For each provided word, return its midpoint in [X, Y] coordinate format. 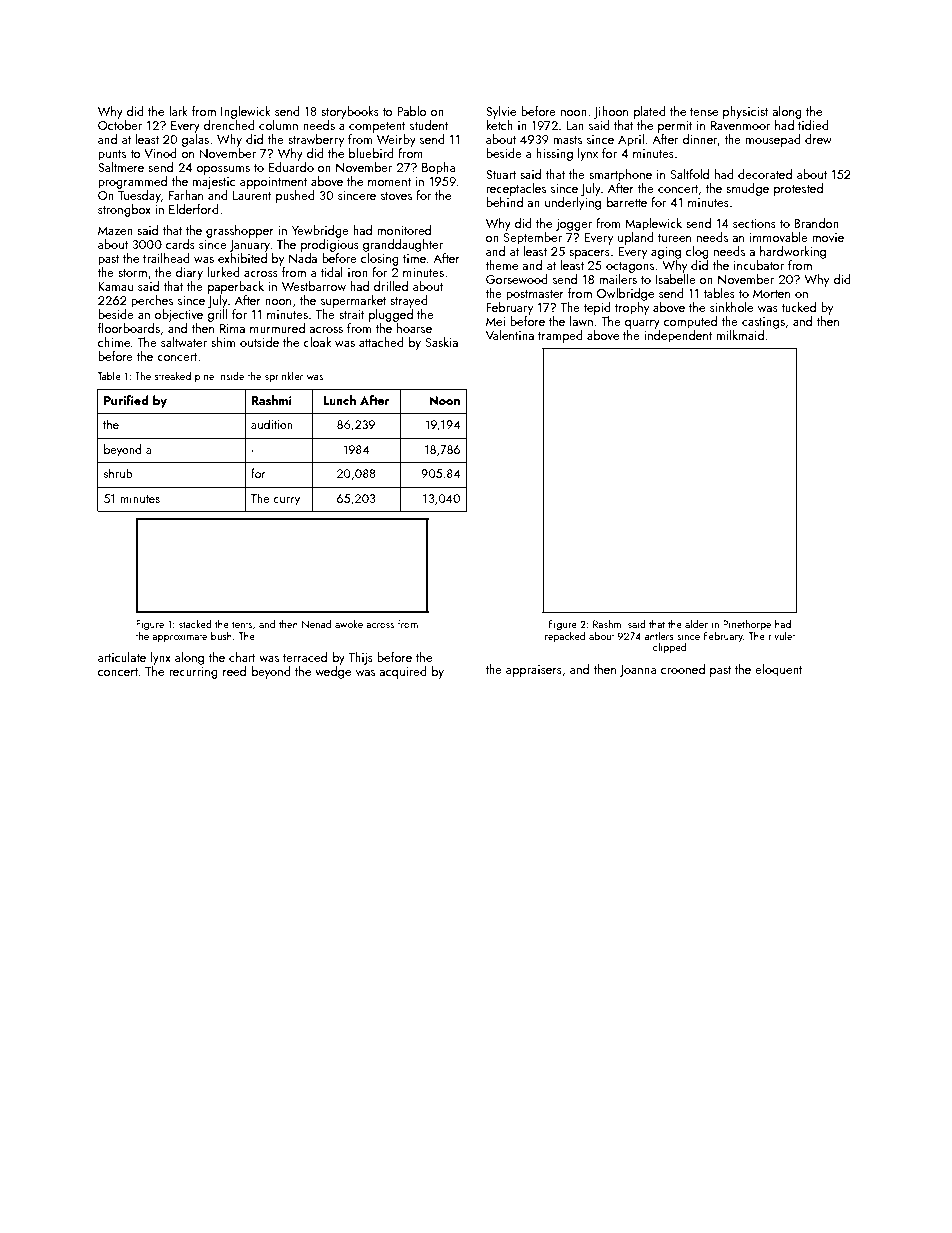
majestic [214, 183]
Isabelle [676, 279]
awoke [349, 624]
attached [381, 342]
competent [377, 127]
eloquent [779, 670]
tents [242, 624]
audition [272, 424]
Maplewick [653, 224]
